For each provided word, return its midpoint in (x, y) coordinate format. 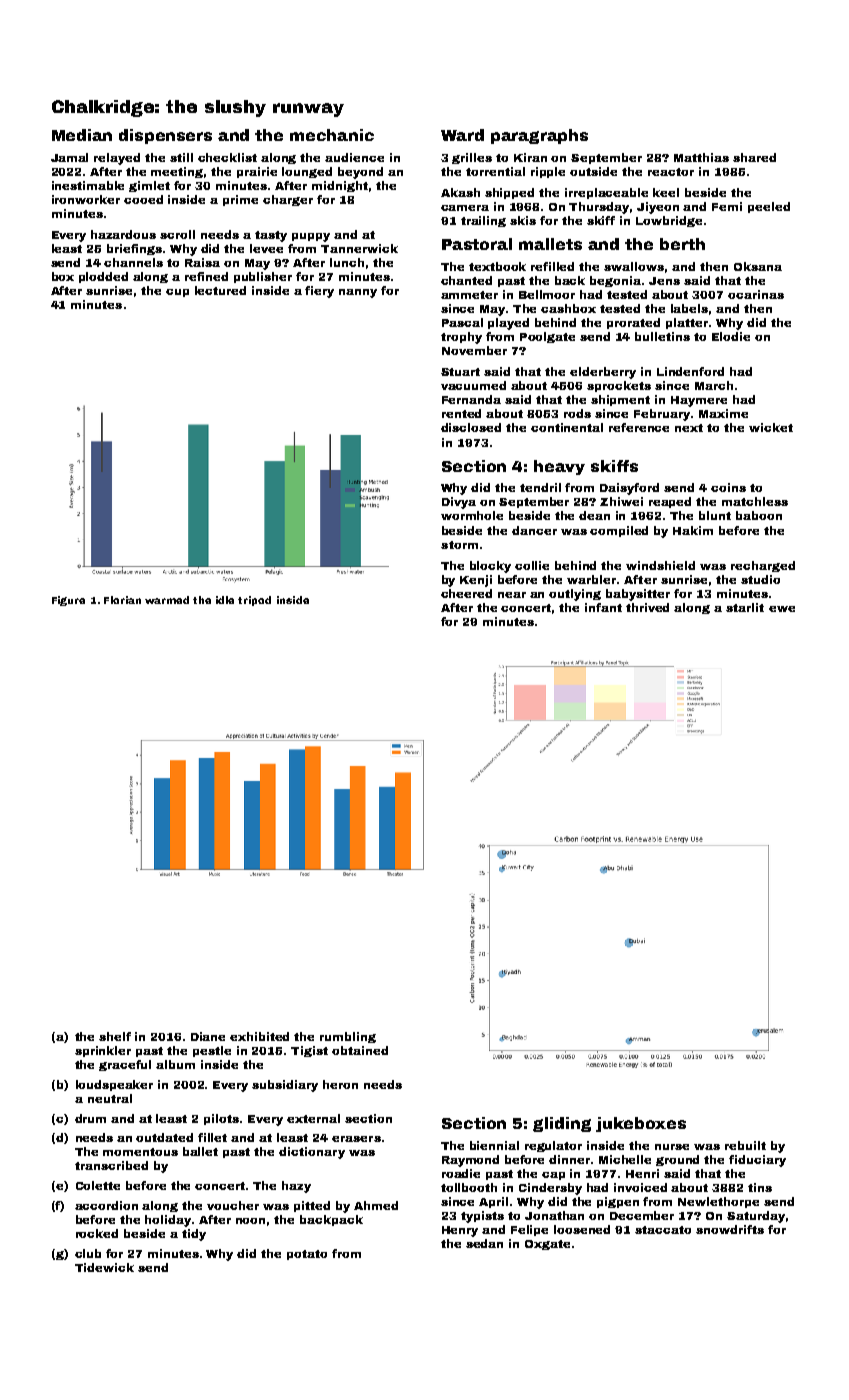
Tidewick (104, 1267)
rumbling (348, 1037)
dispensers (165, 136)
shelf (115, 1036)
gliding (562, 1124)
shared (754, 157)
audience (354, 157)
